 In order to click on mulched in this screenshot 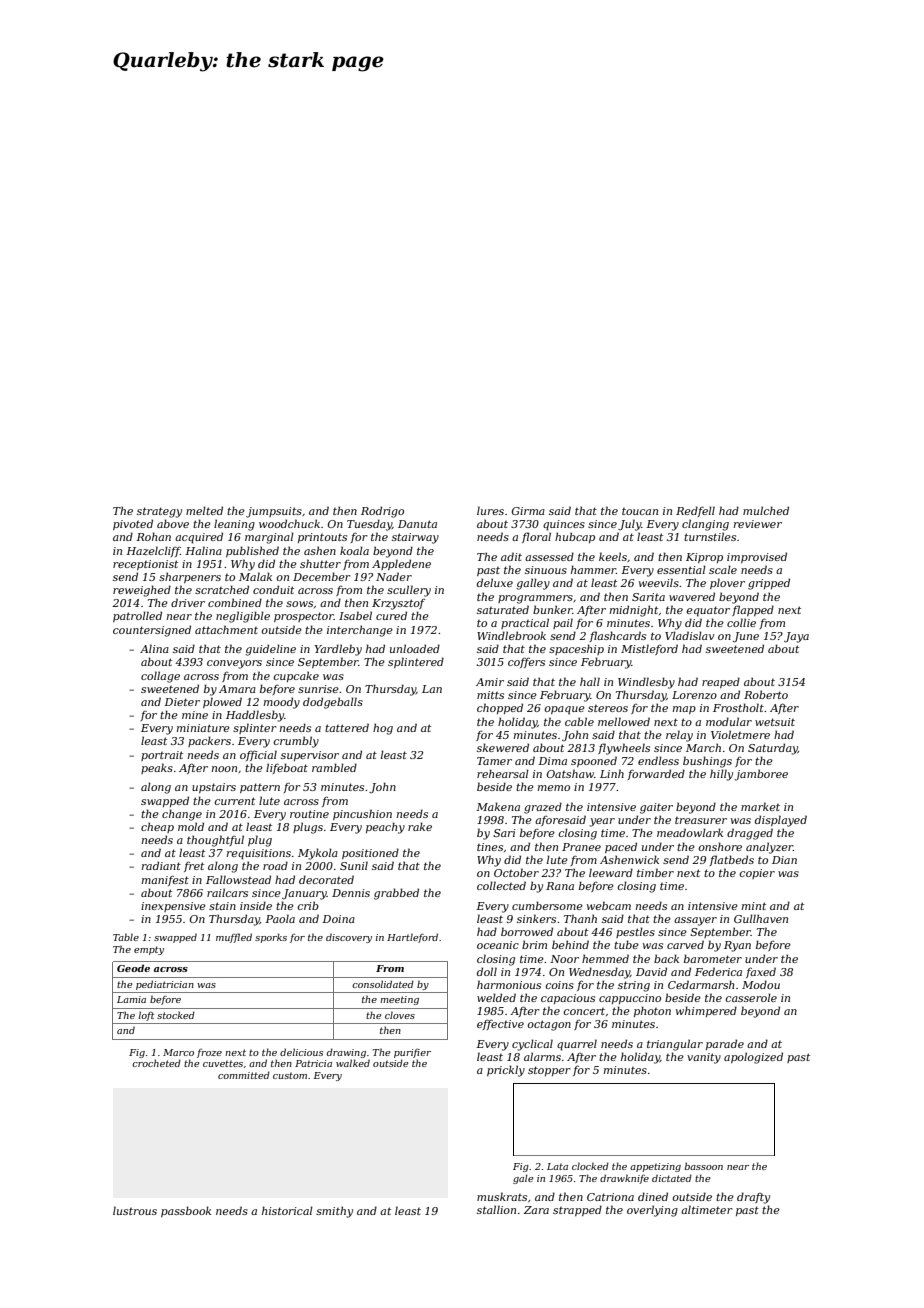, I will do `click(766, 510)`.
